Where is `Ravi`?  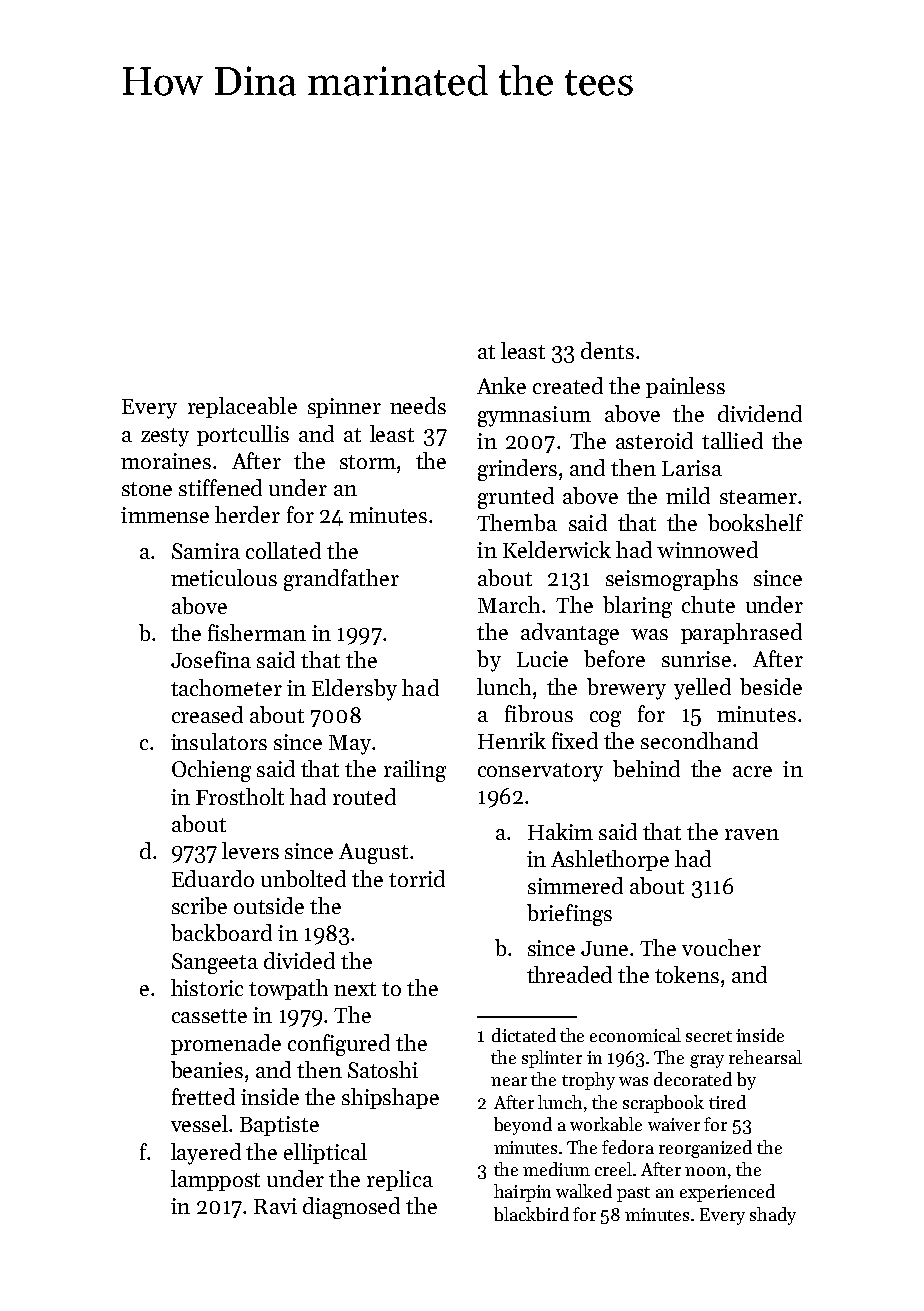
Ravi is located at coordinates (275, 1206).
